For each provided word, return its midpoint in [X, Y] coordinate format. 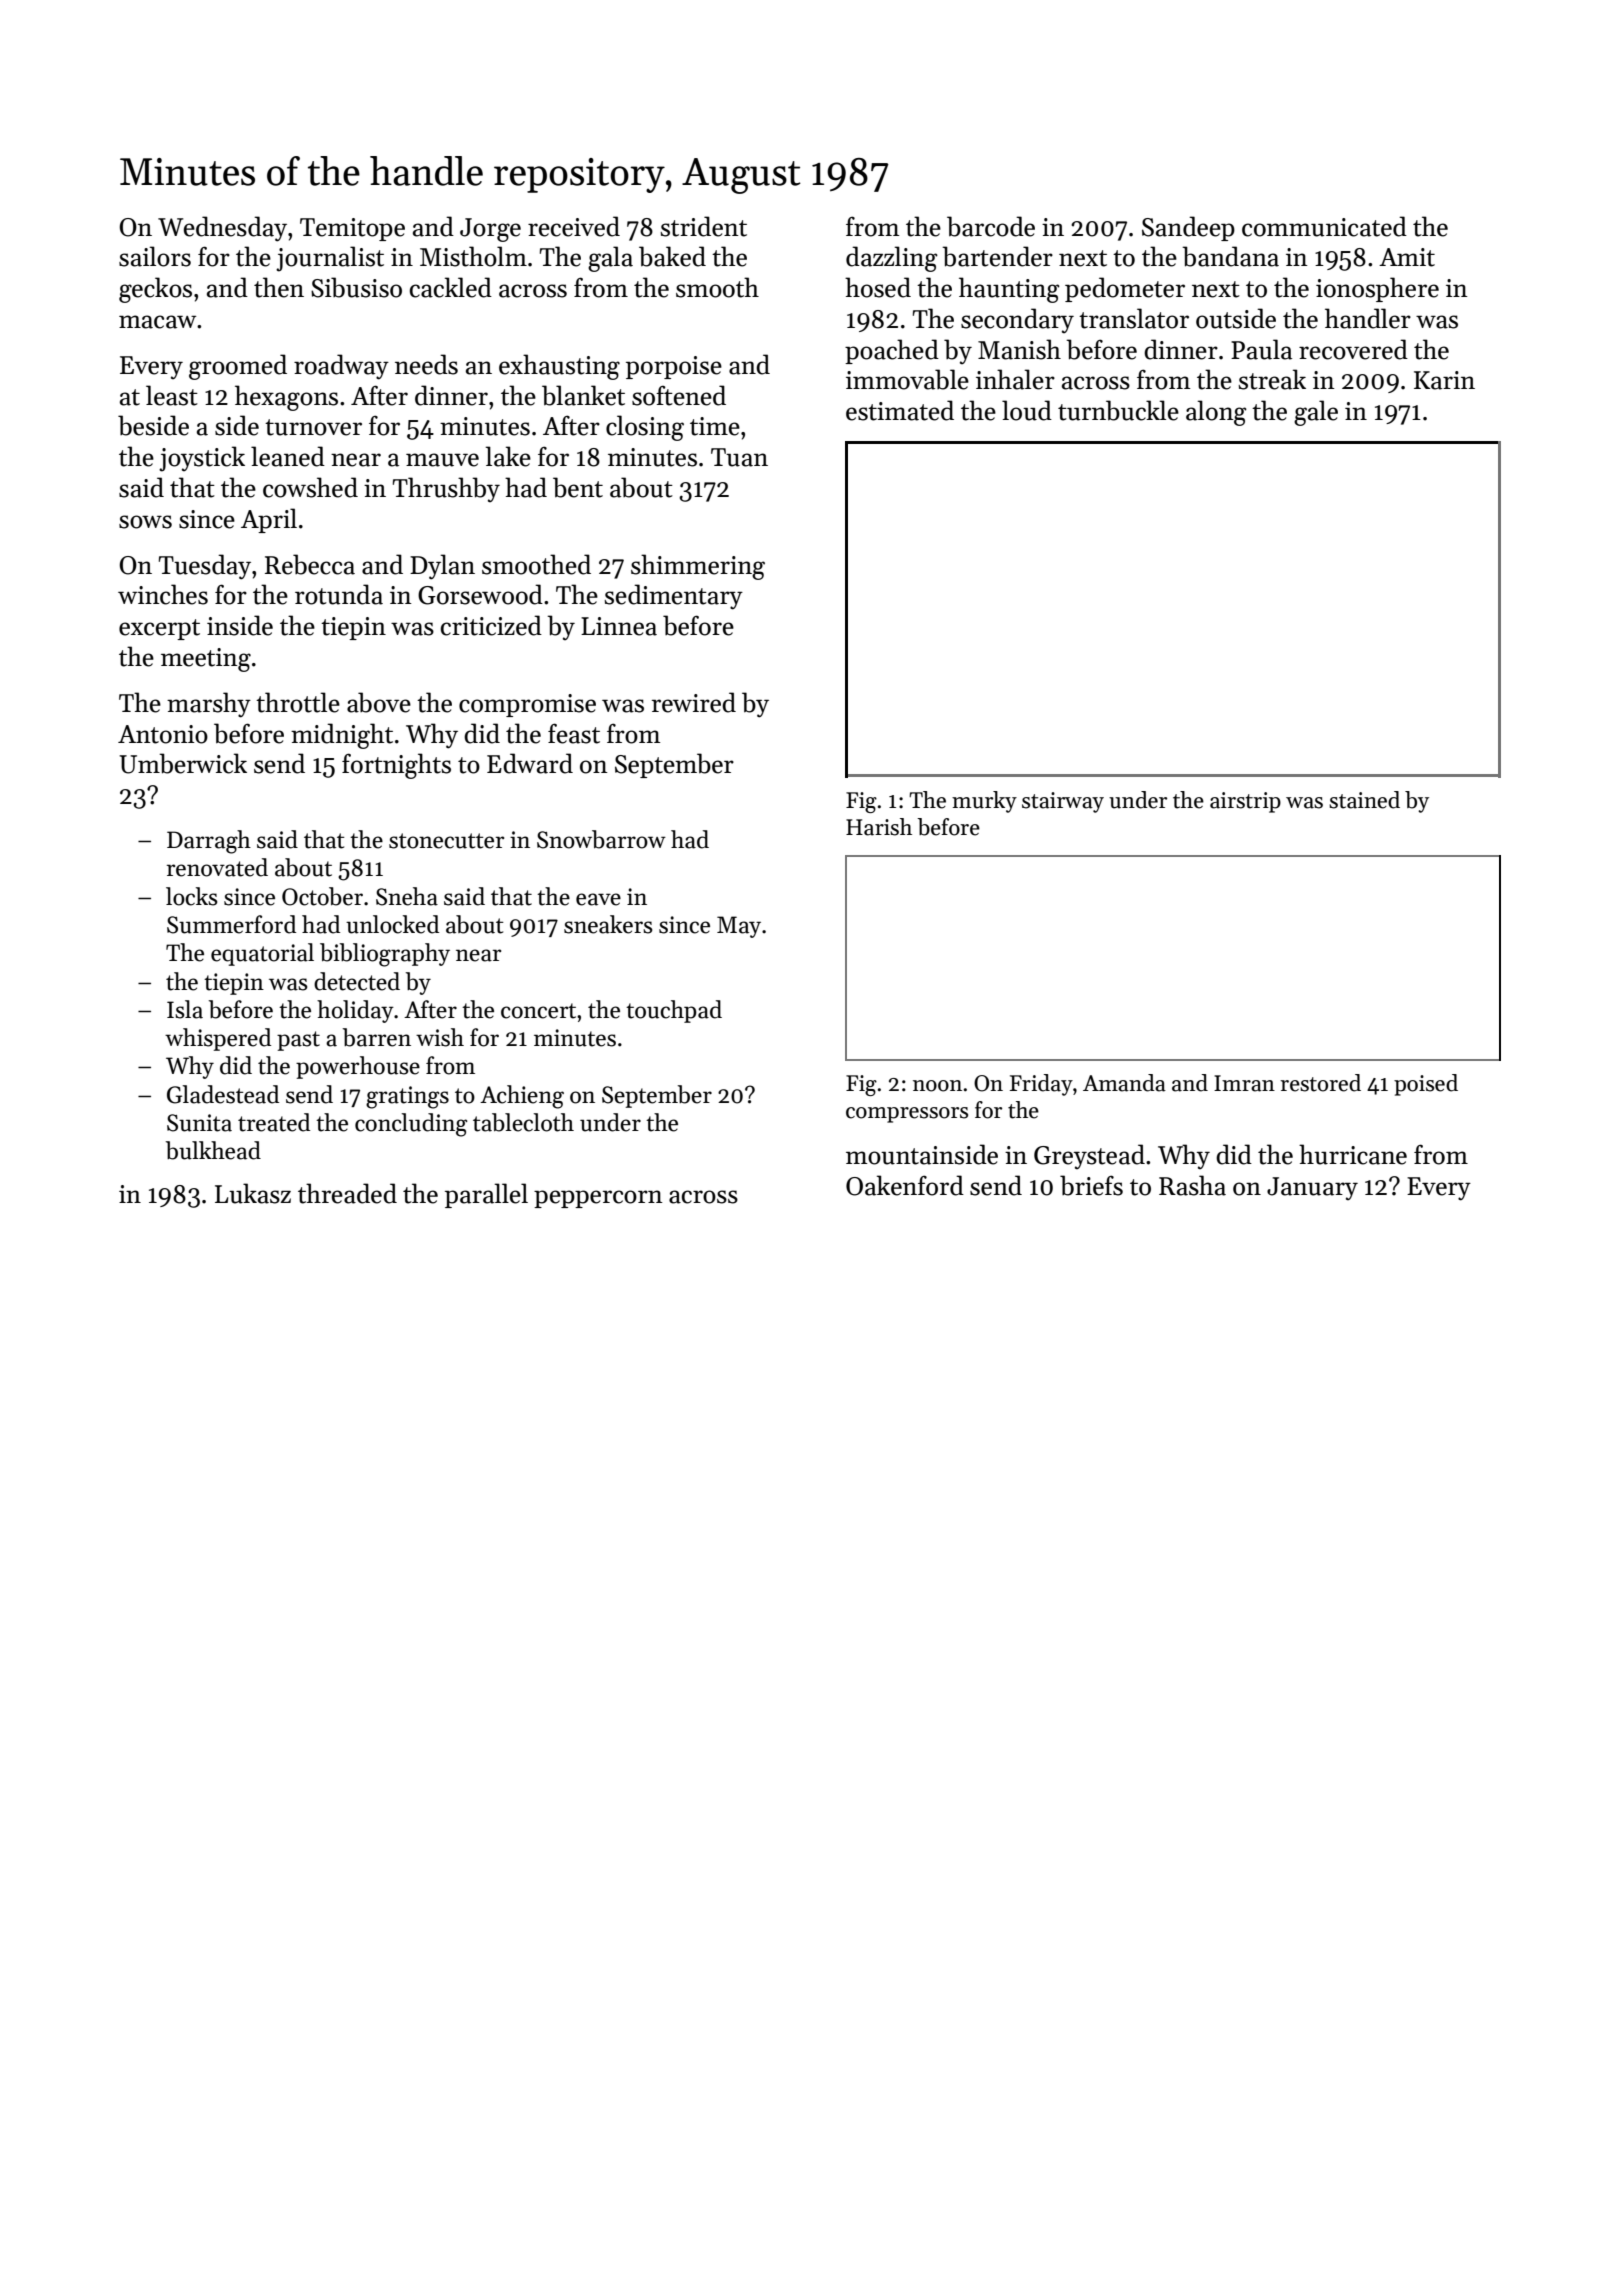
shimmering [698, 567]
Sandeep [1188, 228]
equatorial [262, 954]
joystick [202, 459]
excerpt [159, 629]
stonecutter [446, 841]
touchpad [674, 1011]
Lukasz [253, 1193]
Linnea [619, 626]
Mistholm [473, 256]
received [574, 226]
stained [1364, 800]
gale [1316, 413]
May [739, 927]
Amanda [1124, 1083]
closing [645, 428]
